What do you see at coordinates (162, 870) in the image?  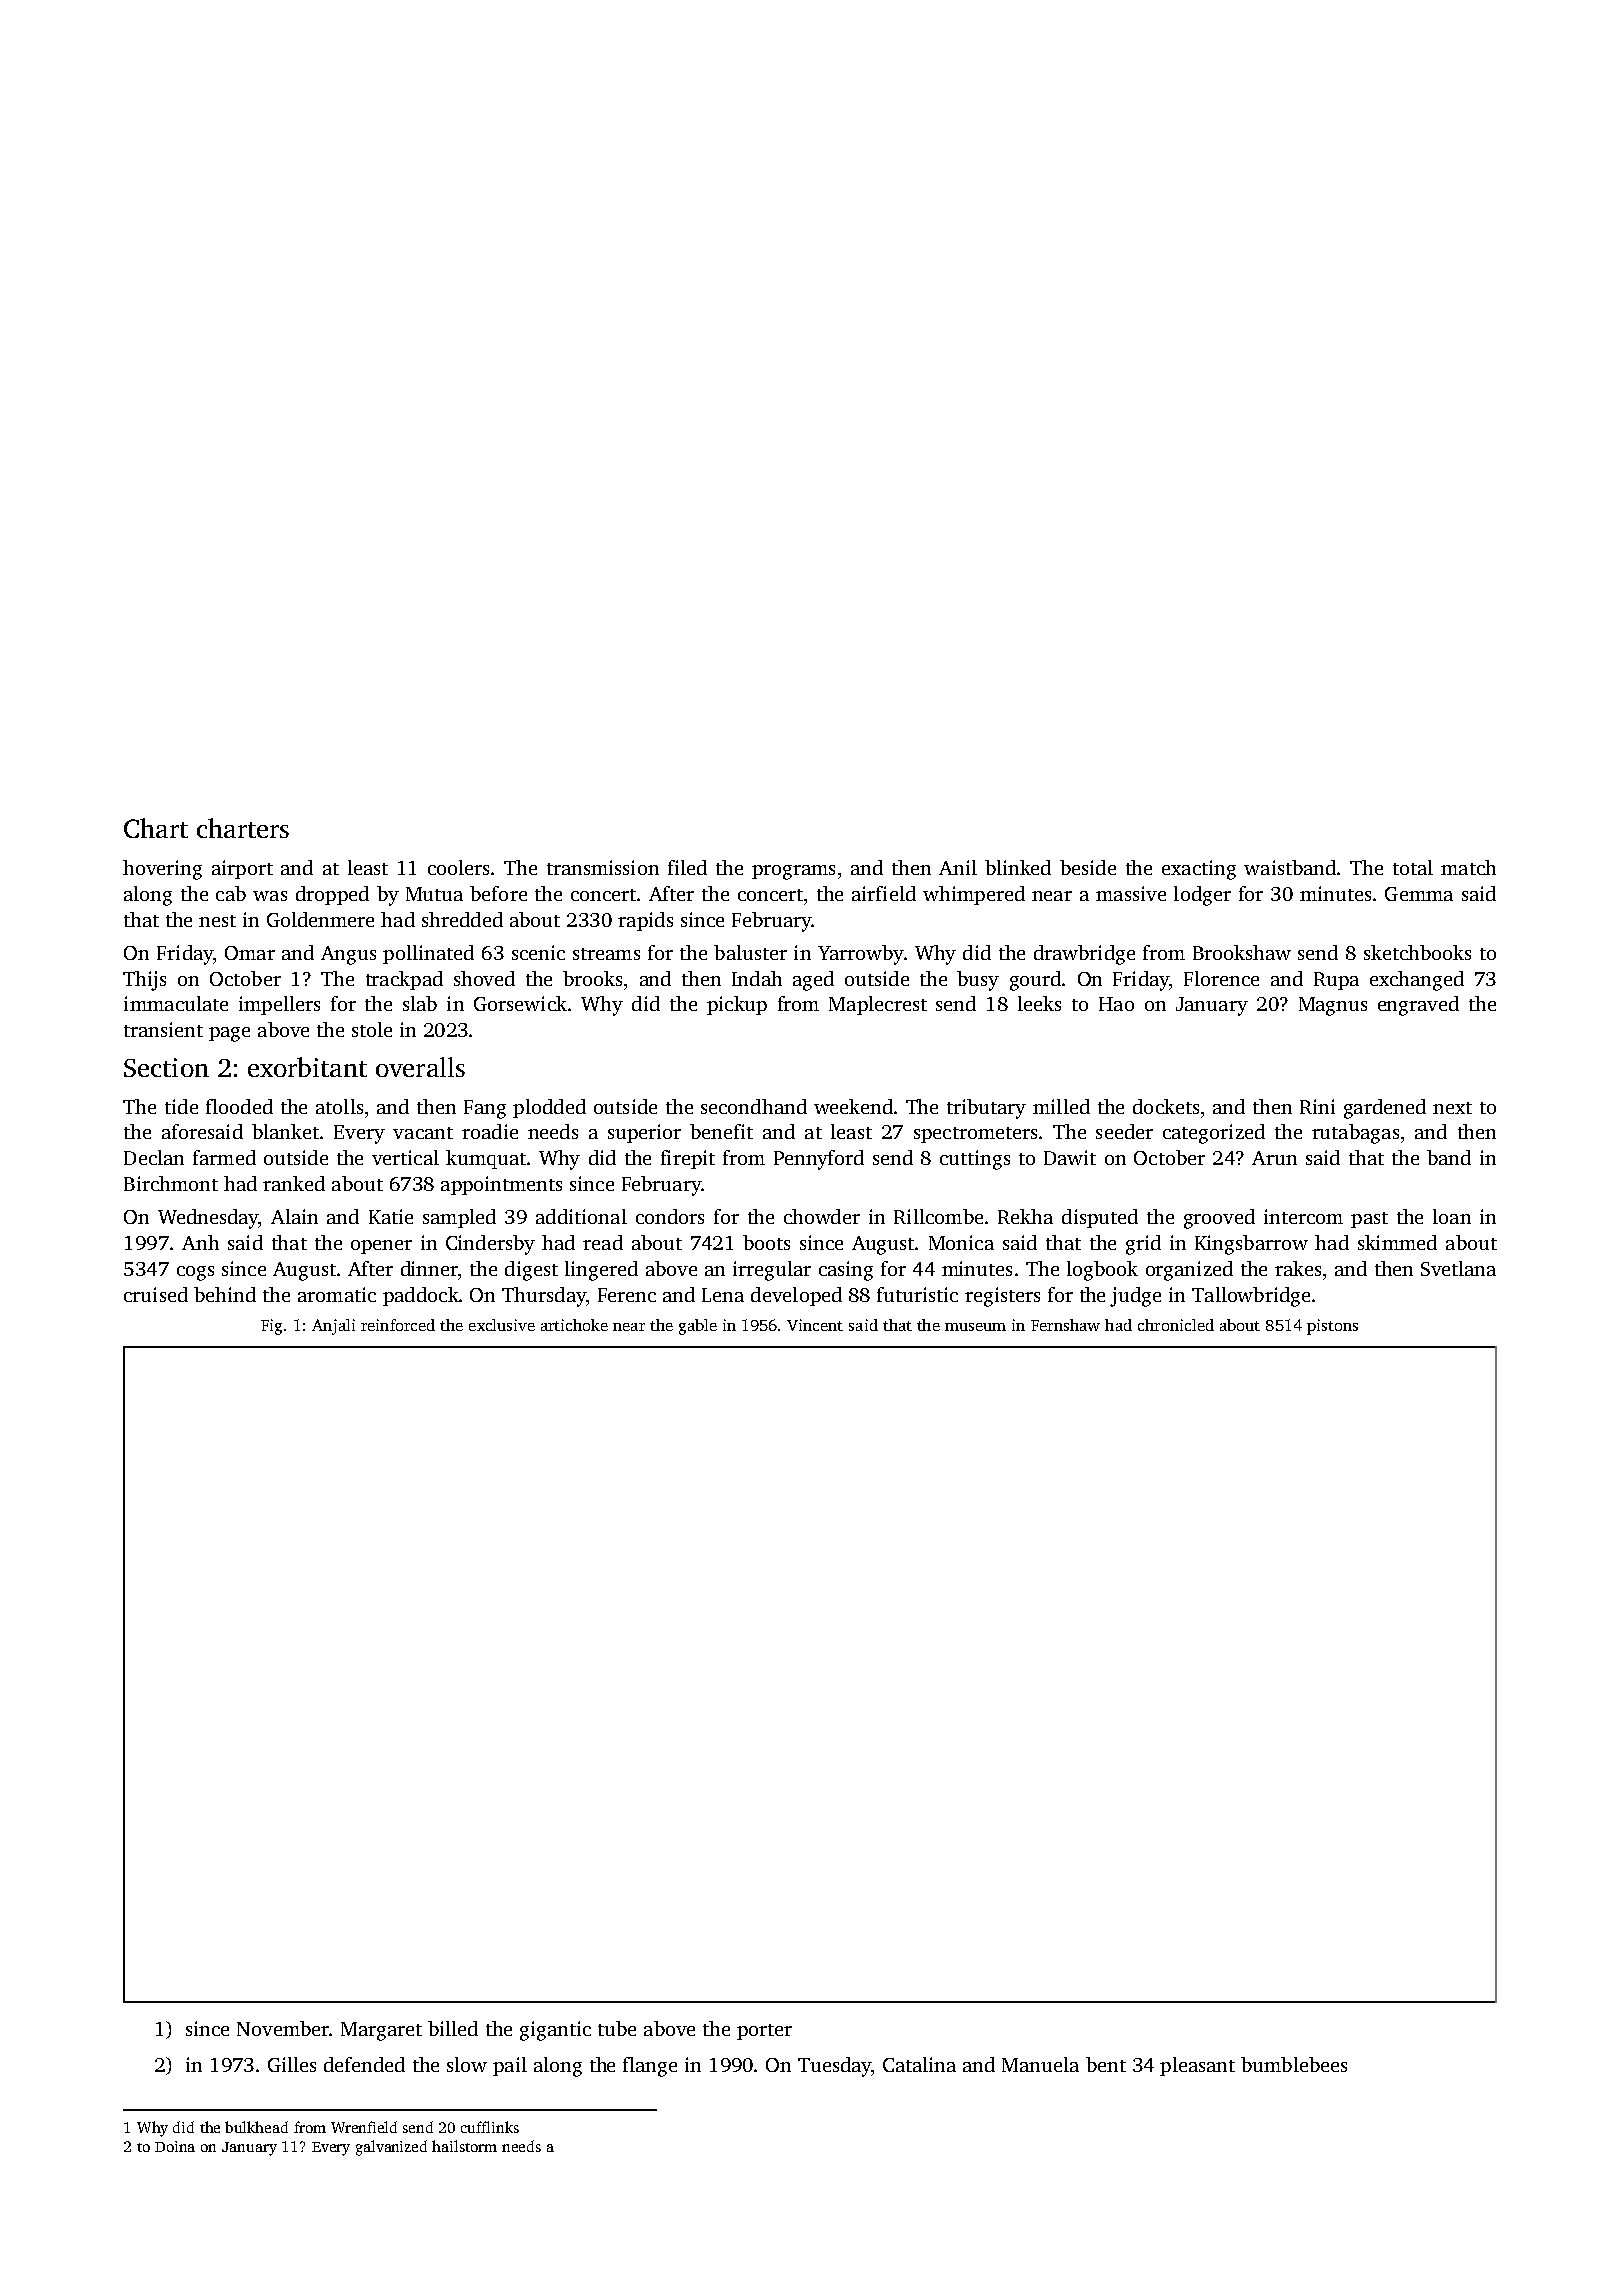 I see `hovering` at bounding box center [162, 870].
